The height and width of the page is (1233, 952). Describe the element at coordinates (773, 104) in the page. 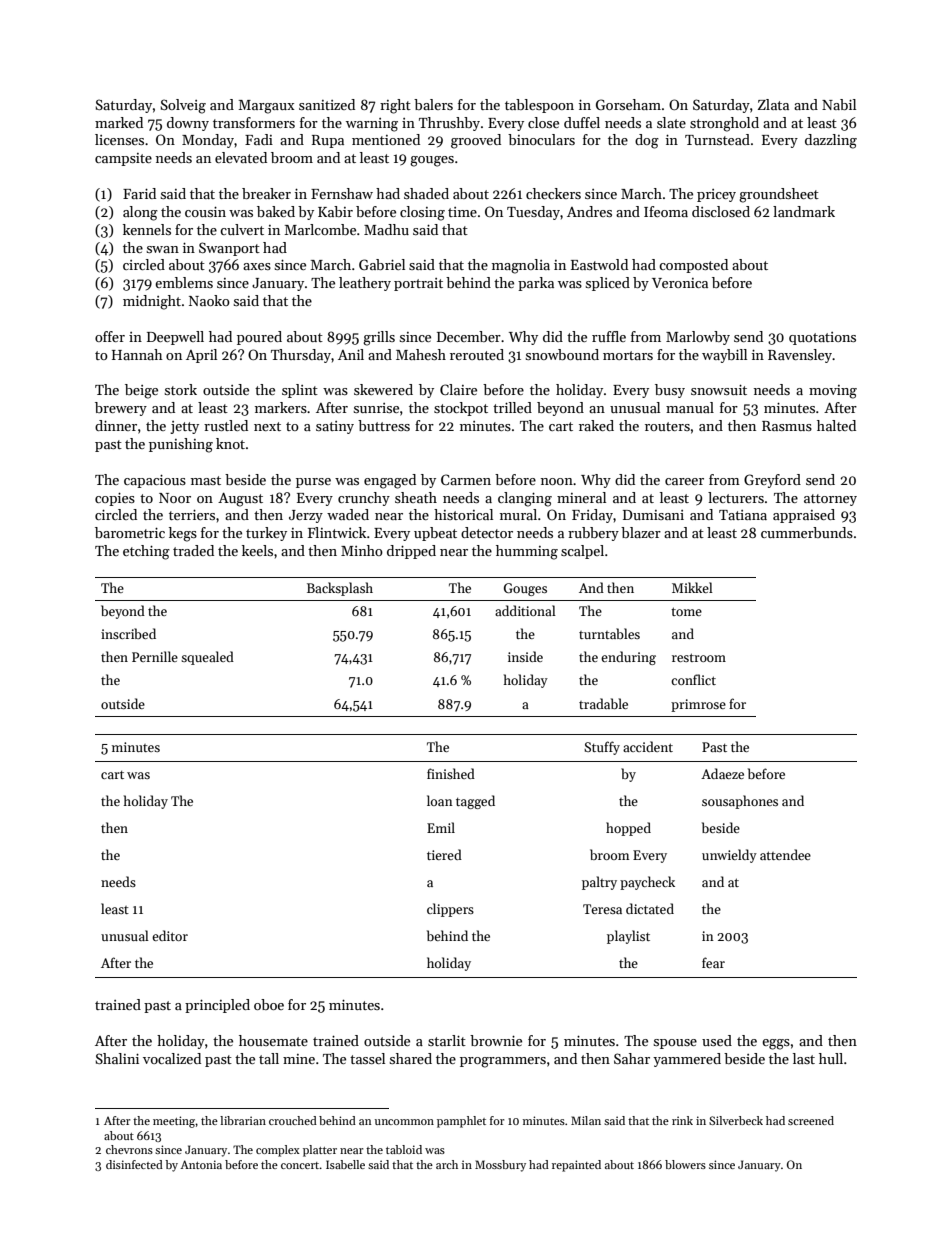

I see `Zlata` at that location.
